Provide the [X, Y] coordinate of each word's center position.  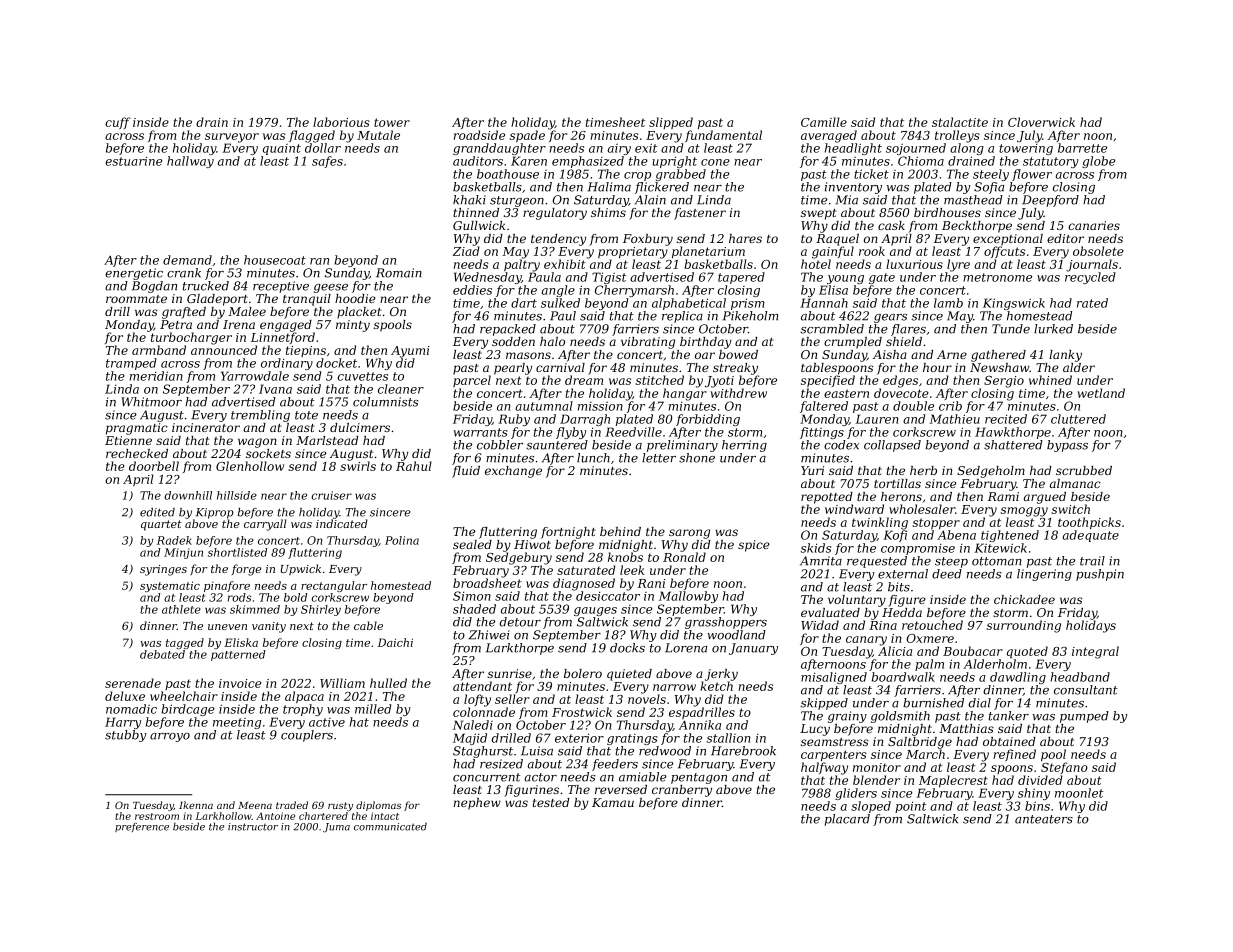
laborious [341, 122]
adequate [1091, 536]
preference [142, 827]
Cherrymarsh [634, 291]
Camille [824, 122]
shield [904, 341]
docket [336, 363]
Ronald [684, 557]
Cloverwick [1041, 122]
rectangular [334, 586]
